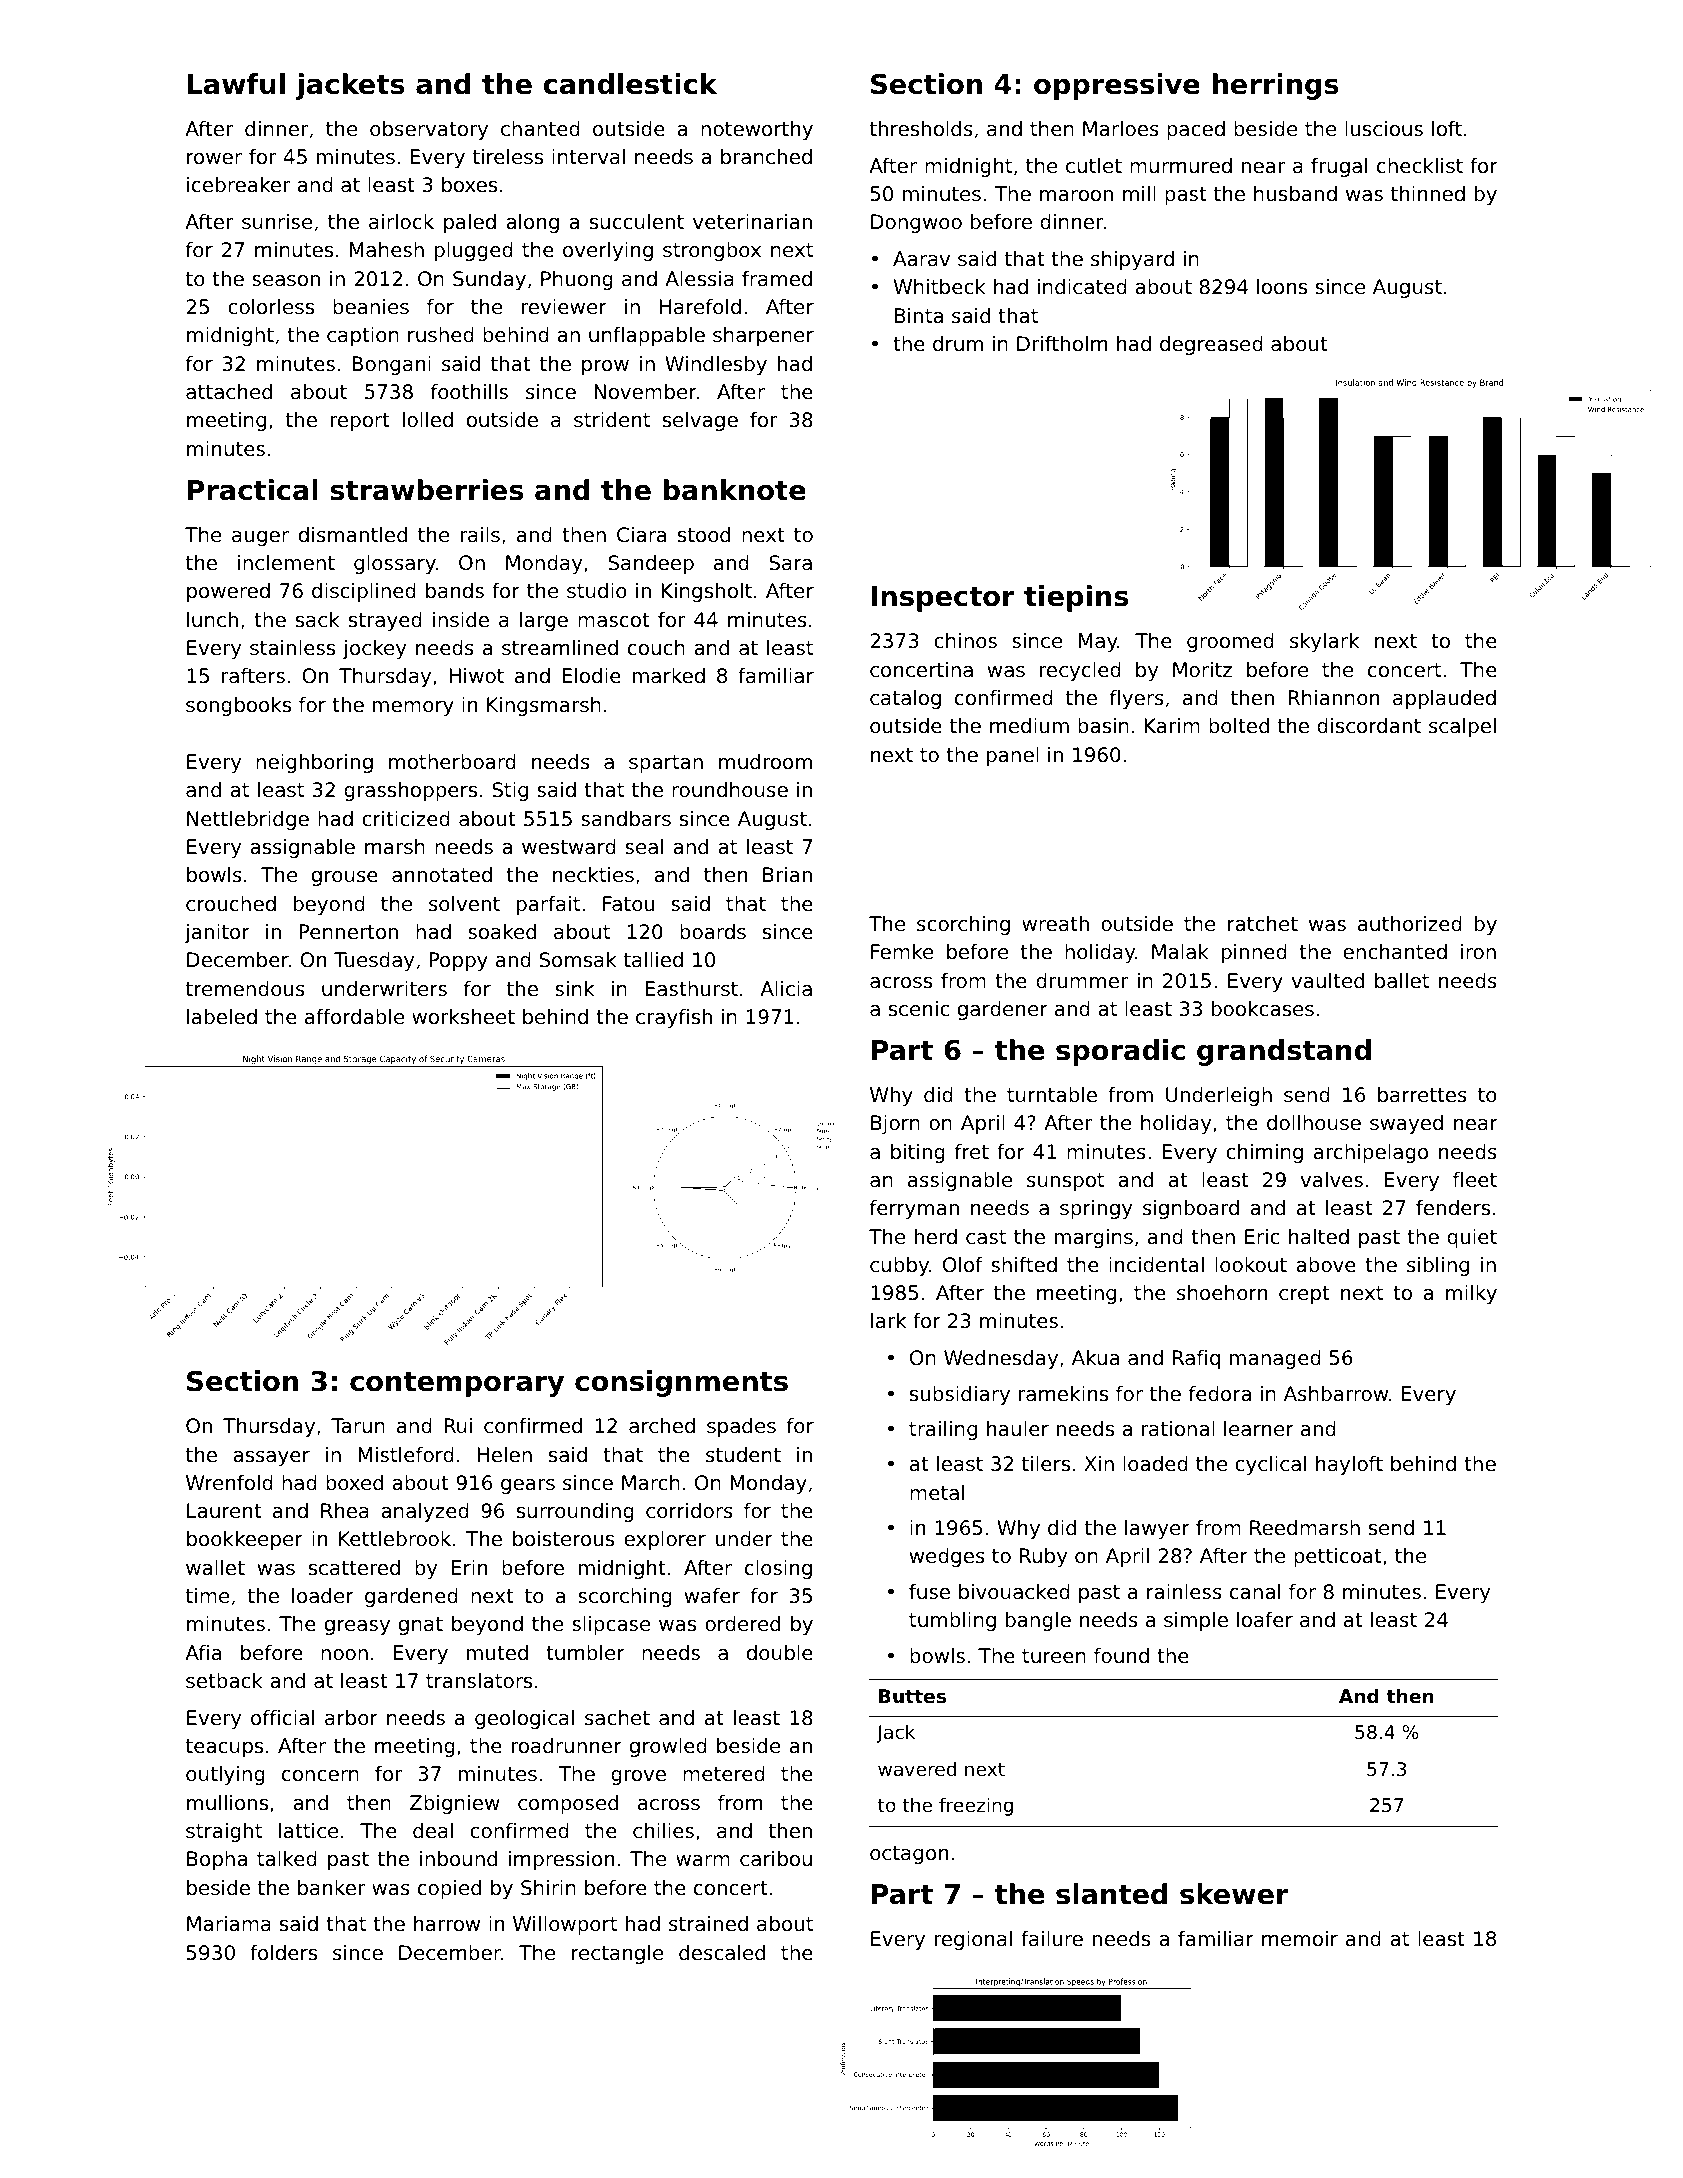  What do you see at coordinates (663, 1831) in the screenshot?
I see `chilies` at bounding box center [663, 1831].
